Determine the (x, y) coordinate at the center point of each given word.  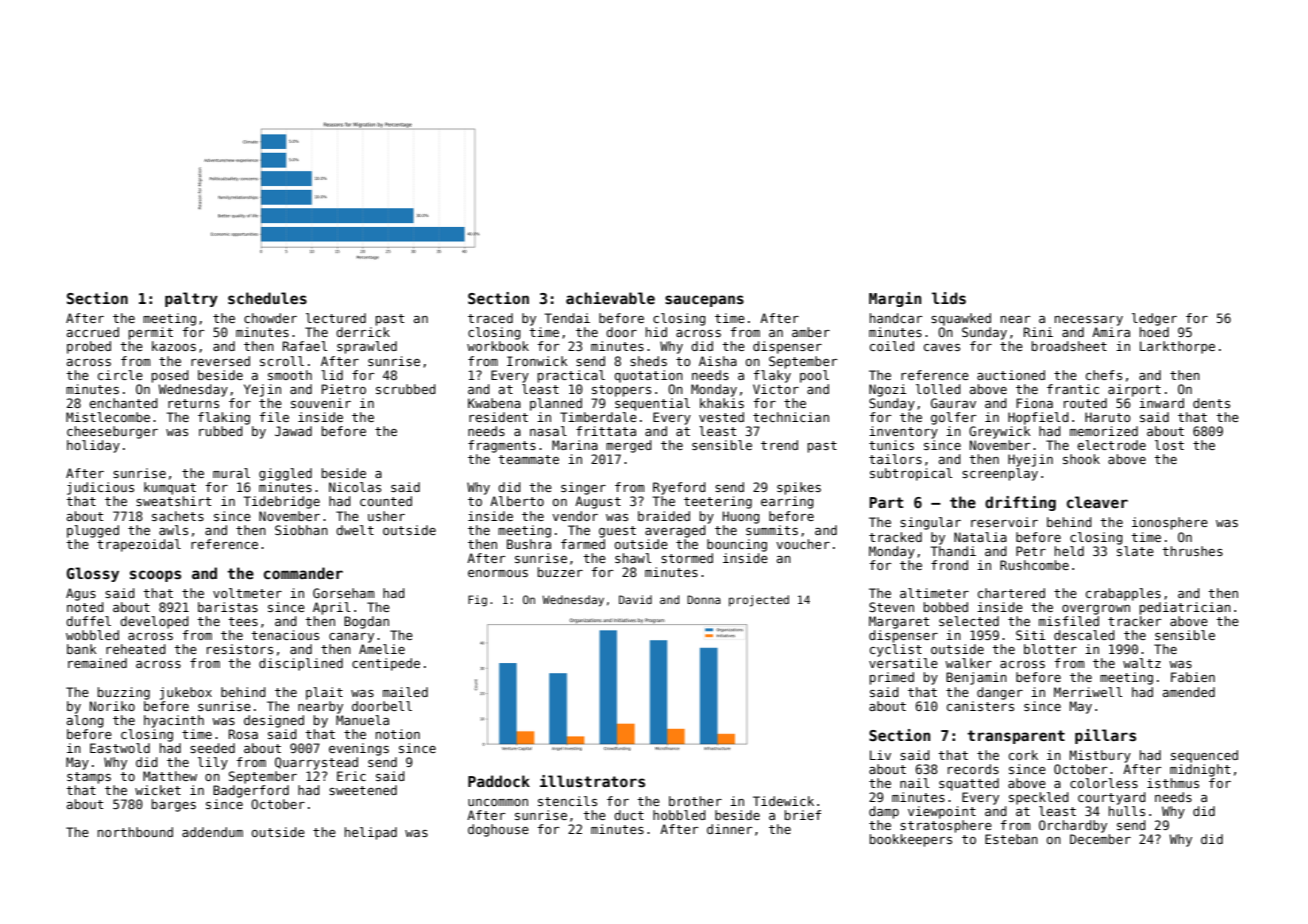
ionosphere (1170, 523)
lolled (938, 389)
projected (759, 601)
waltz (1142, 663)
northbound (135, 832)
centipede (386, 664)
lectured (336, 318)
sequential (652, 404)
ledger (1154, 319)
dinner (730, 829)
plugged (93, 531)
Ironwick (537, 361)
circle (120, 375)
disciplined (301, 664)
